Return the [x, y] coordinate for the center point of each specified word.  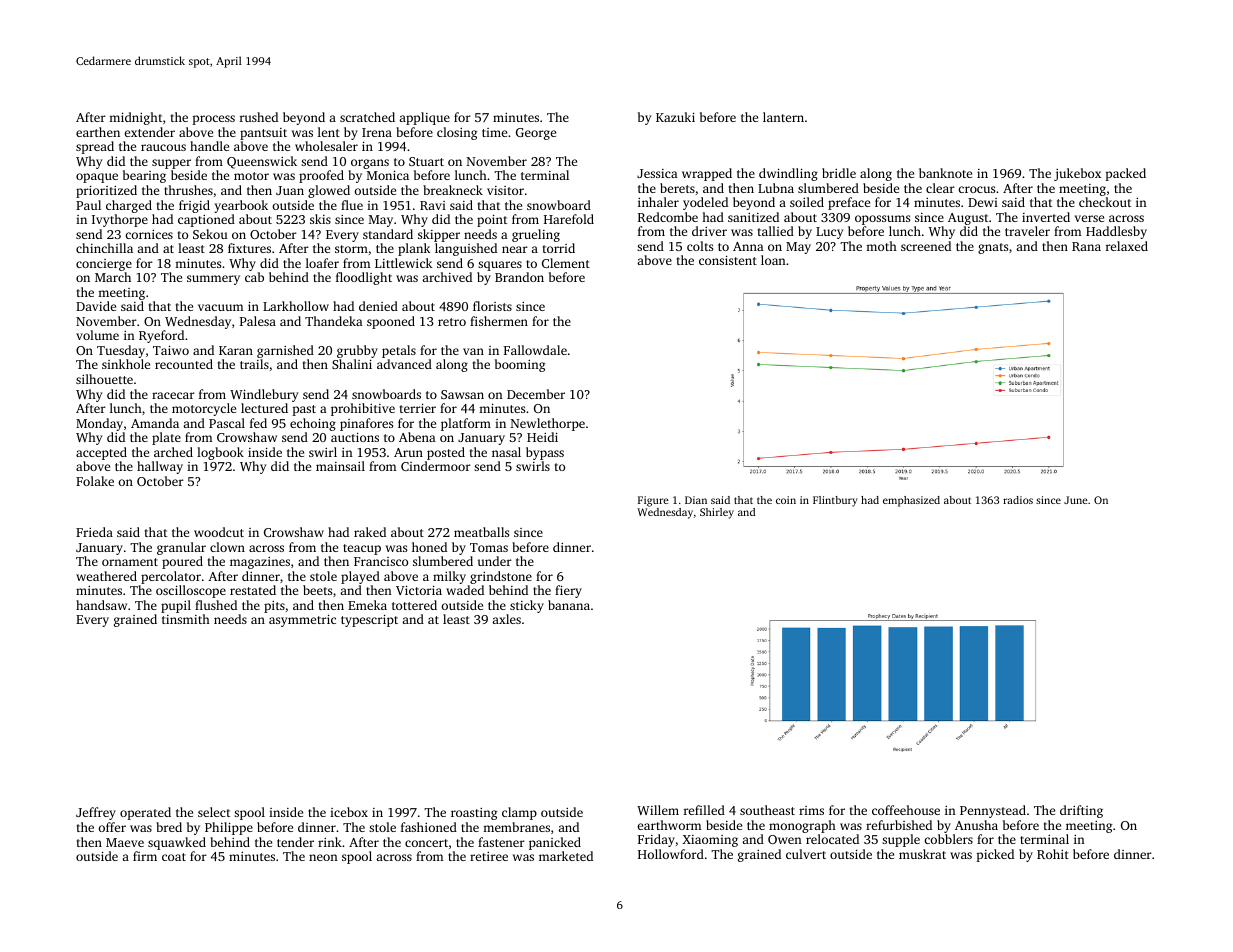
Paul [88, 205]
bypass [545, 453]
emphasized [911, 501]
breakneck [453, 190]
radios [1018, 500]
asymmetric [302, 620]
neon [323, 857]
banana [569, 605]
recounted [184, 364]
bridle [839, 173]
